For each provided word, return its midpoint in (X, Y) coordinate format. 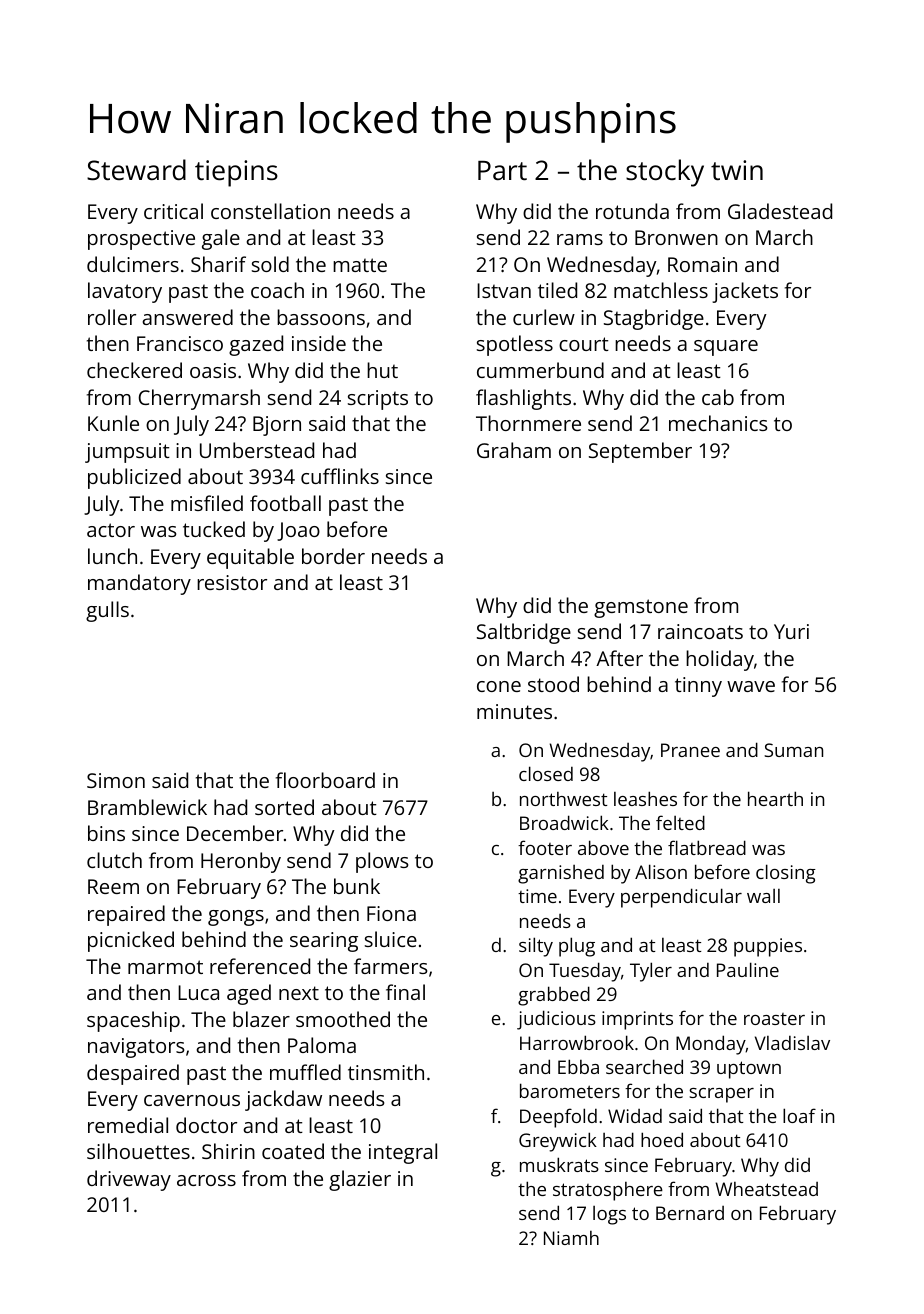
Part (502, 170)
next (299, 993)
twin (737, 170)
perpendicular (681, 898)
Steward (136, 170)
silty (536, 947)
